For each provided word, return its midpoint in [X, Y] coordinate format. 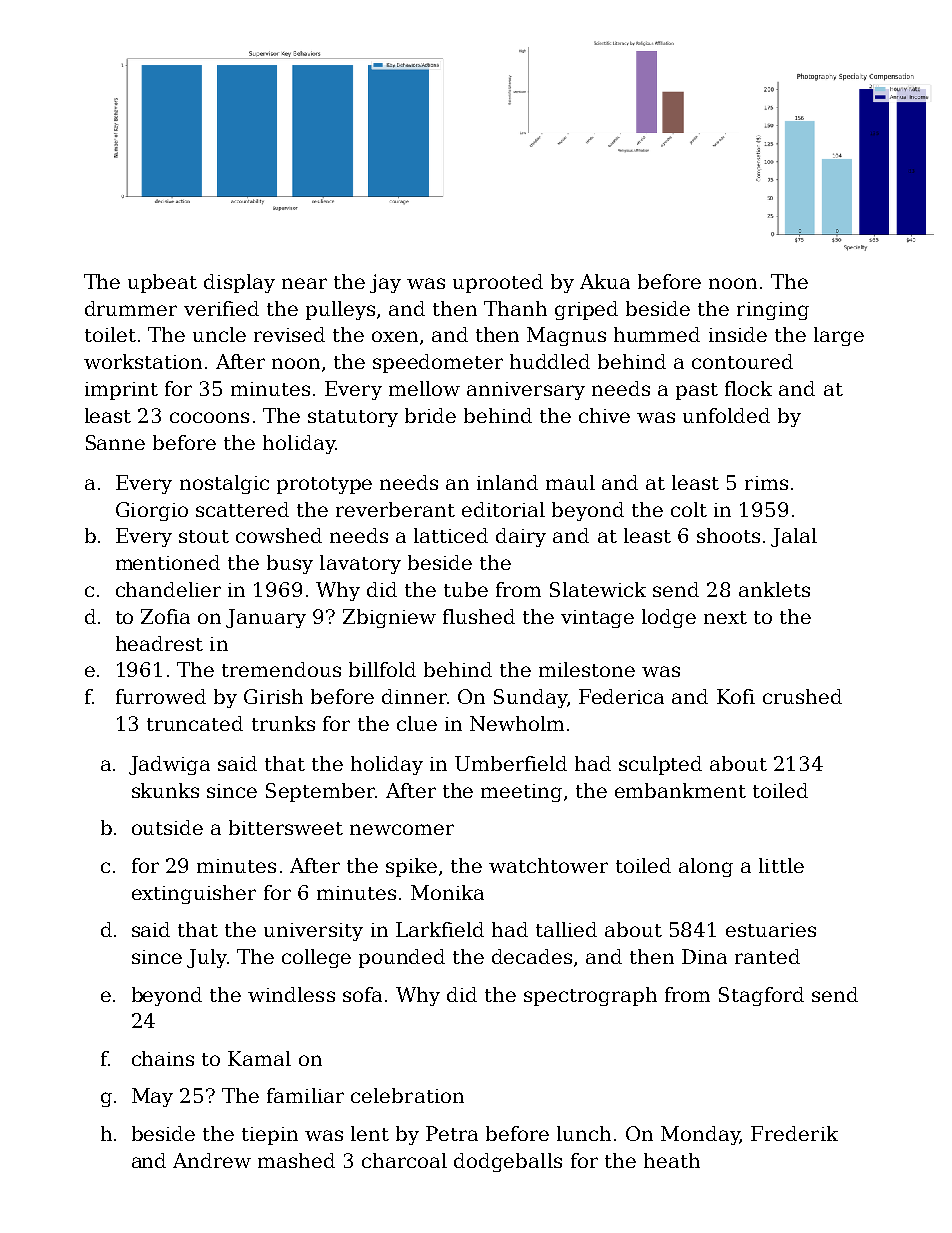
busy [290, 564]
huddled [550, 361]
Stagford [761, 996]
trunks [283, 723]
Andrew [212, 1160]
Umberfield [511, 763]
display [239, 283]
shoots [728, 535]
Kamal [259, 1058]
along [706, 867]
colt [689, 509]
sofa [362, 994]
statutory [353, 418]
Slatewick [598, 589]
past [697, 391]
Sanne [115, 442]
